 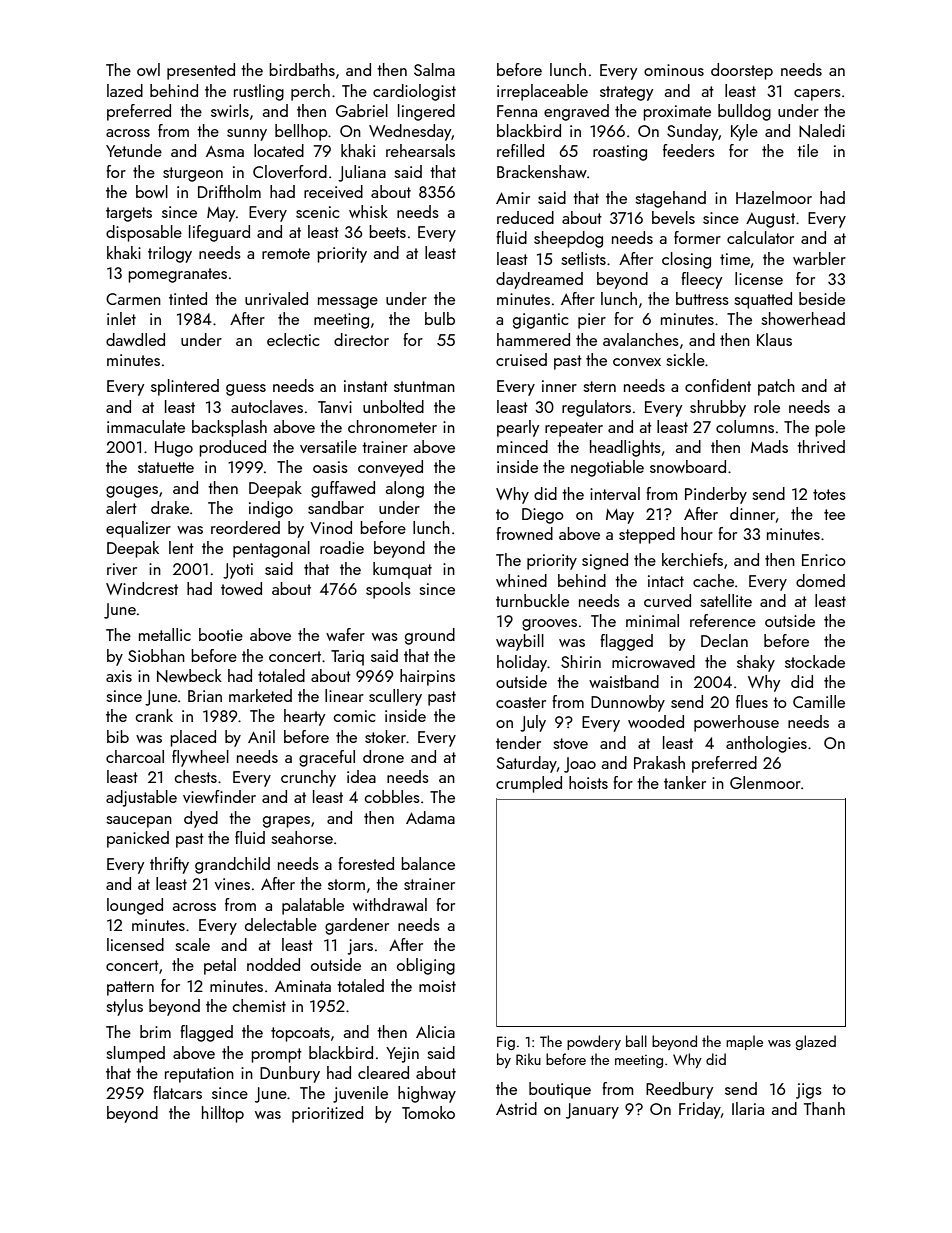 What do you see at coordinates (824, 1108) in the page?
I see `Thanh` at bounding box center [824, 1108].
